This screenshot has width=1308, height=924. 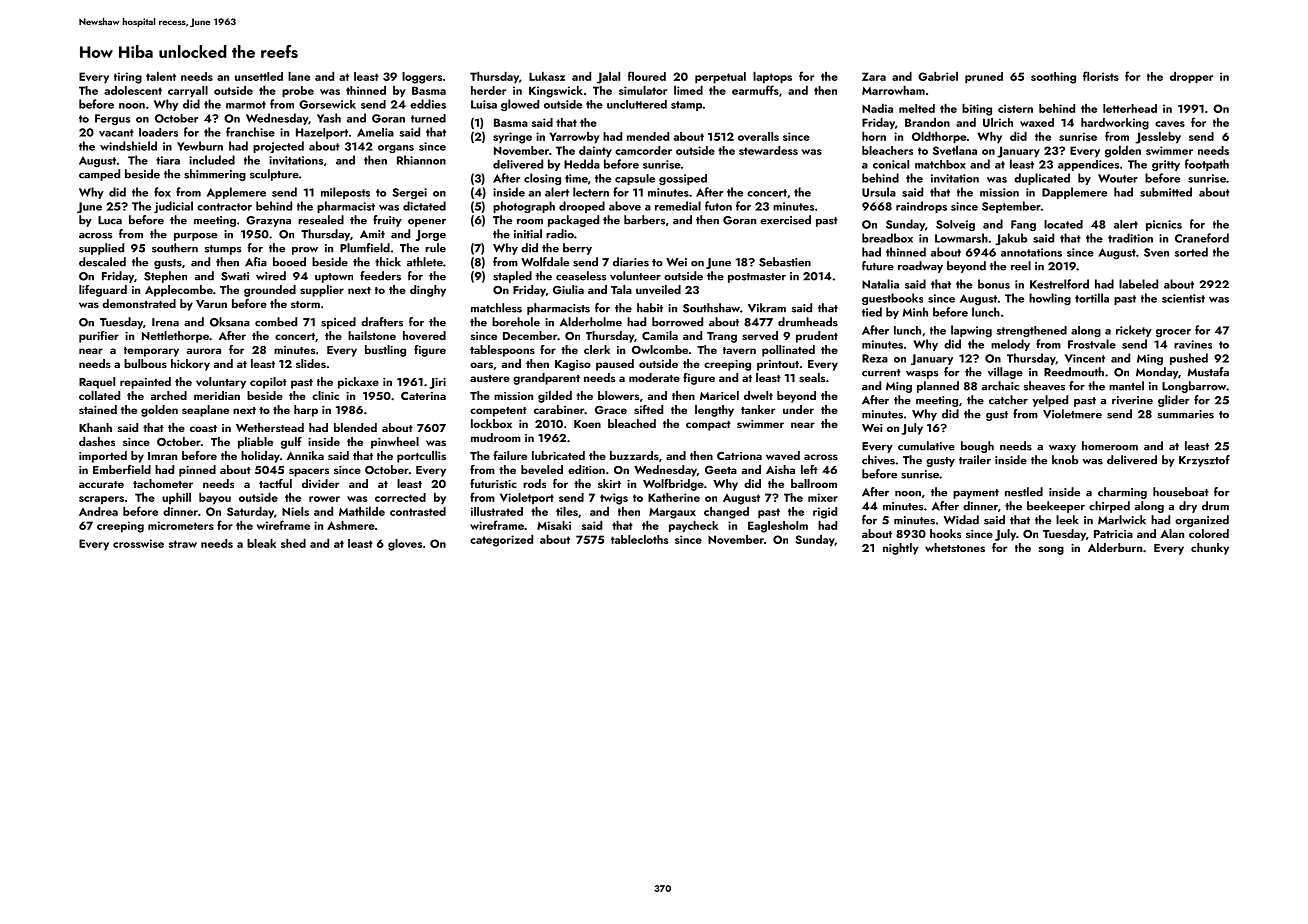 I want to click on trailer, so click(x=975, y=460).
